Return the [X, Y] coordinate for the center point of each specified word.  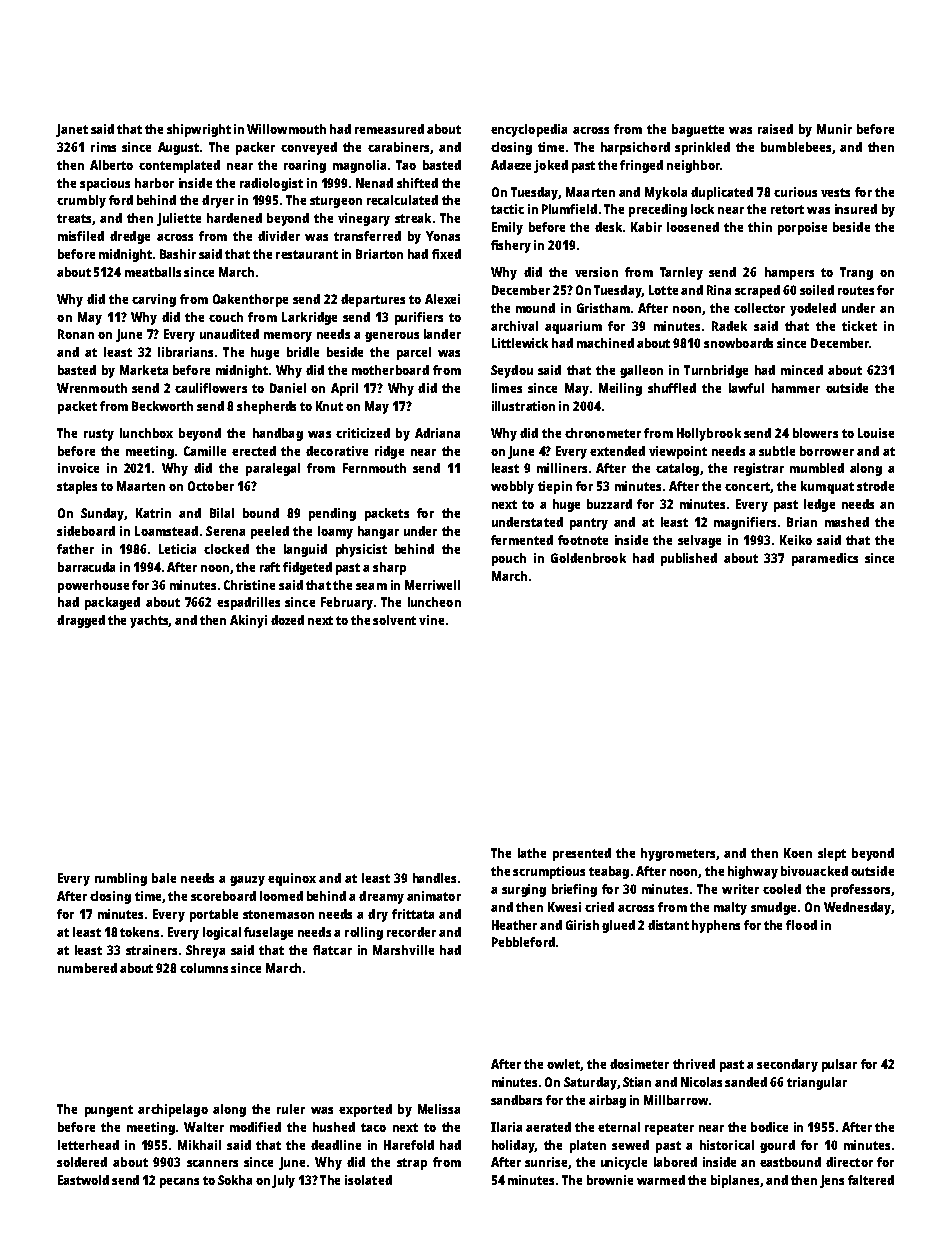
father [75, 549]
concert [747, 486]
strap [412, 1164]
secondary [787, 1065]
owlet [563, 1064]
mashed [847, 522]
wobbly [512, 487]
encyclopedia [529, 130]
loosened [693, 227]
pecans [179, 1183]
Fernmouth [374, 468]
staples [77, 487]
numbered [87, 968]
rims [103, 147]
